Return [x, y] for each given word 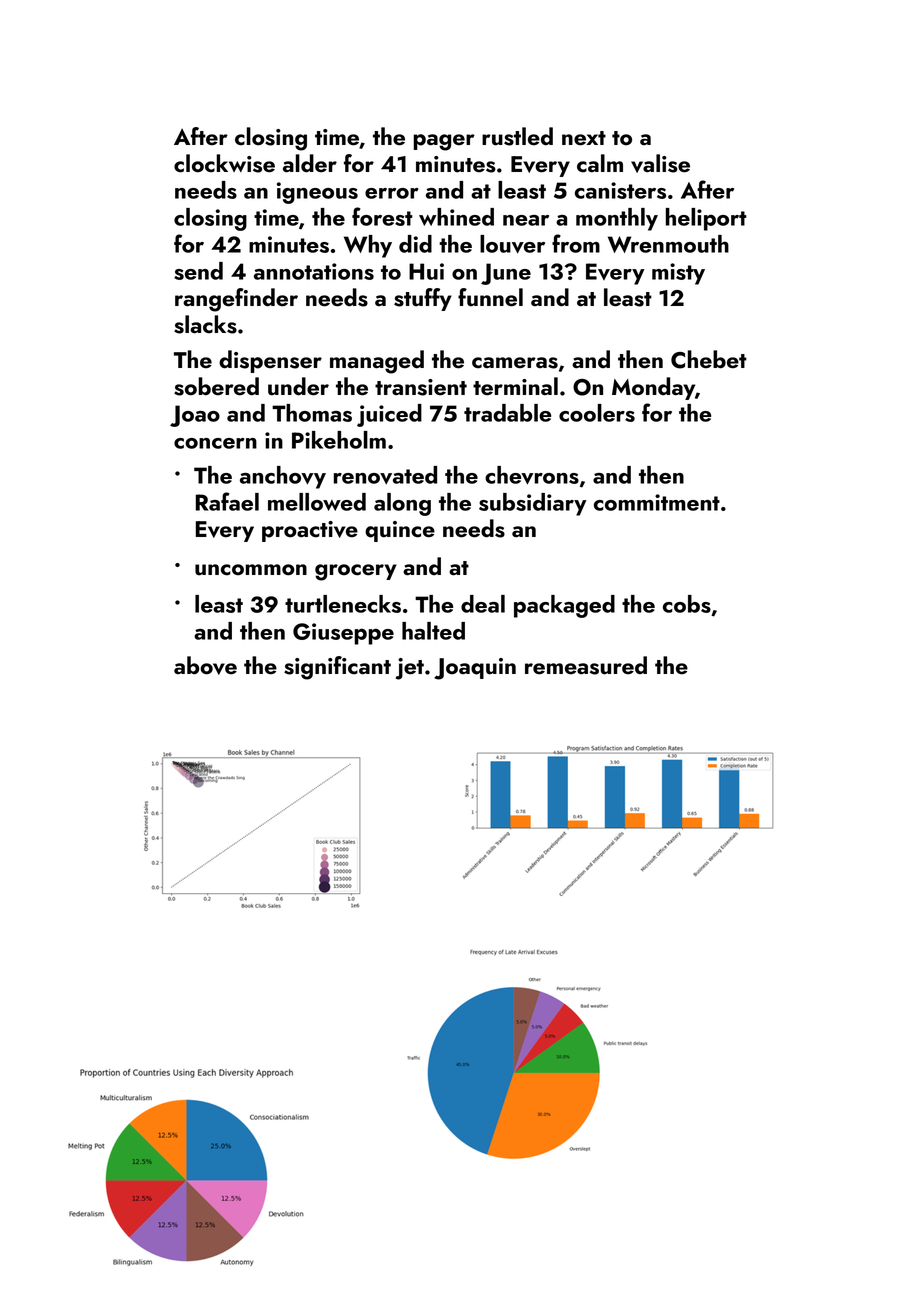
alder [310, 163]
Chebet [709, 359]
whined [456, 217]
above [205, 665]
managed [377, 362]
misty [678, 274]
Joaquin [475, 669]
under [298, 386]
